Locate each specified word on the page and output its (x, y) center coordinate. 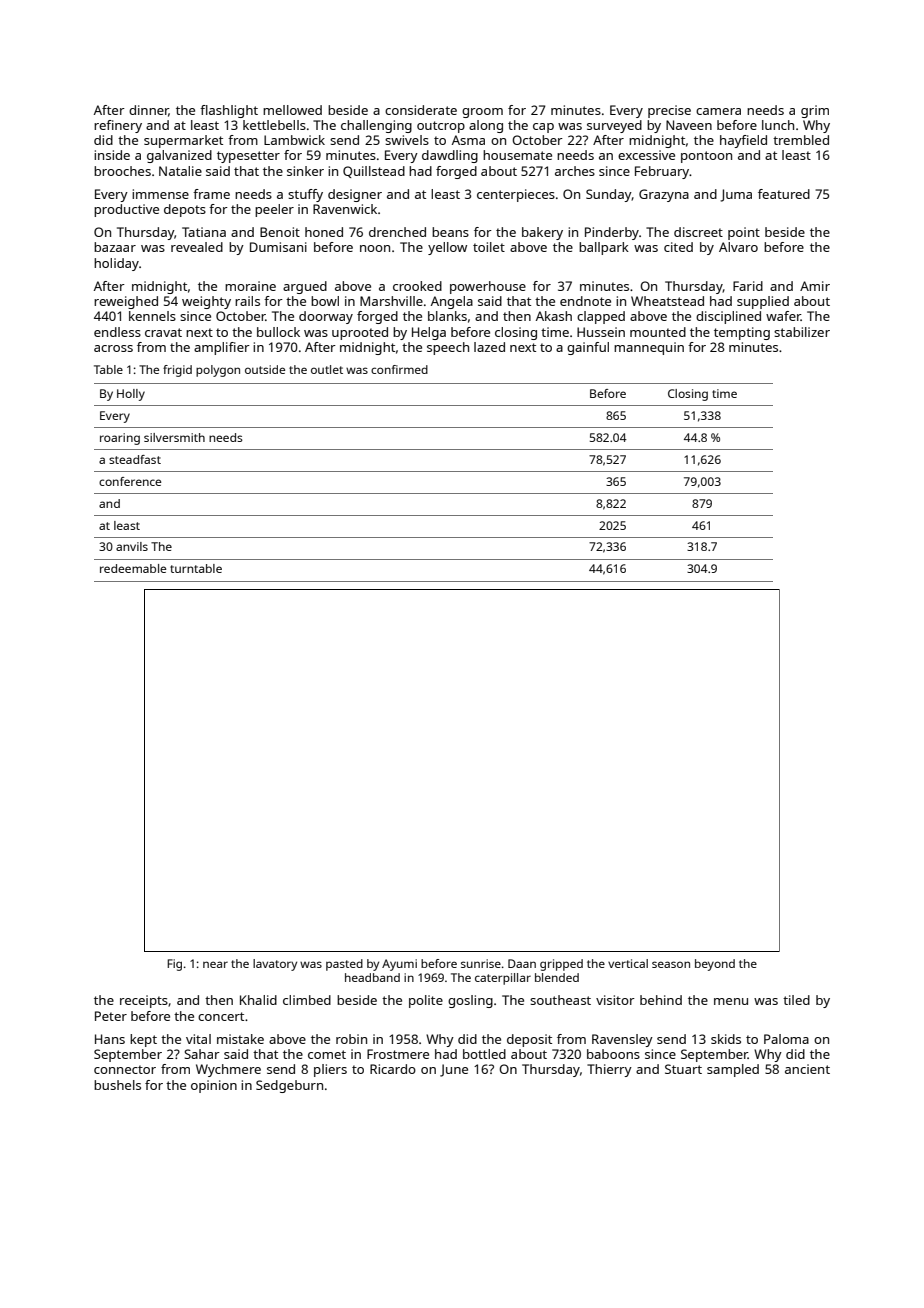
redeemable (133, 568)
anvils (132, 546)
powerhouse (488, 287)
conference (130, 481)
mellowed (292, 110)
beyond (715, 965)
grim (815, 111)
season (671, 964)
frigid (177, 371)
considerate (421, 110)
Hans (110, 1039)
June (454, 1070)
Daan (522, 963)
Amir (815, 286)
